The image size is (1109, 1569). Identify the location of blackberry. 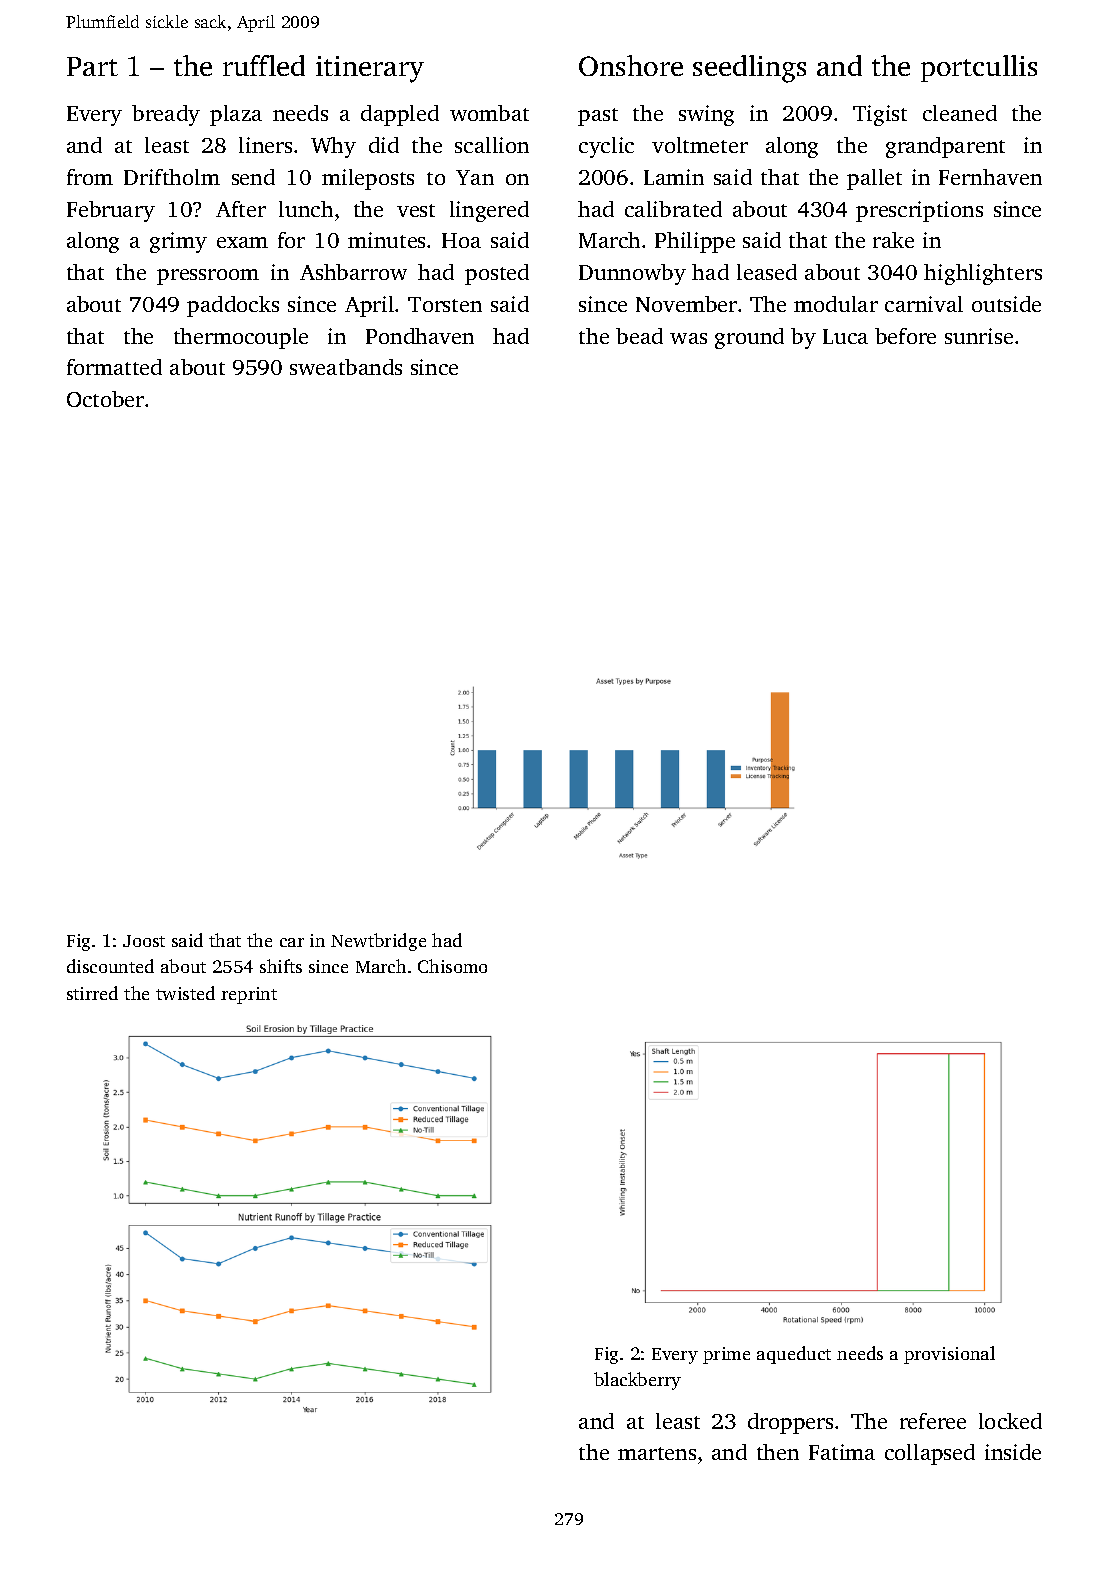
(637, 1381).
